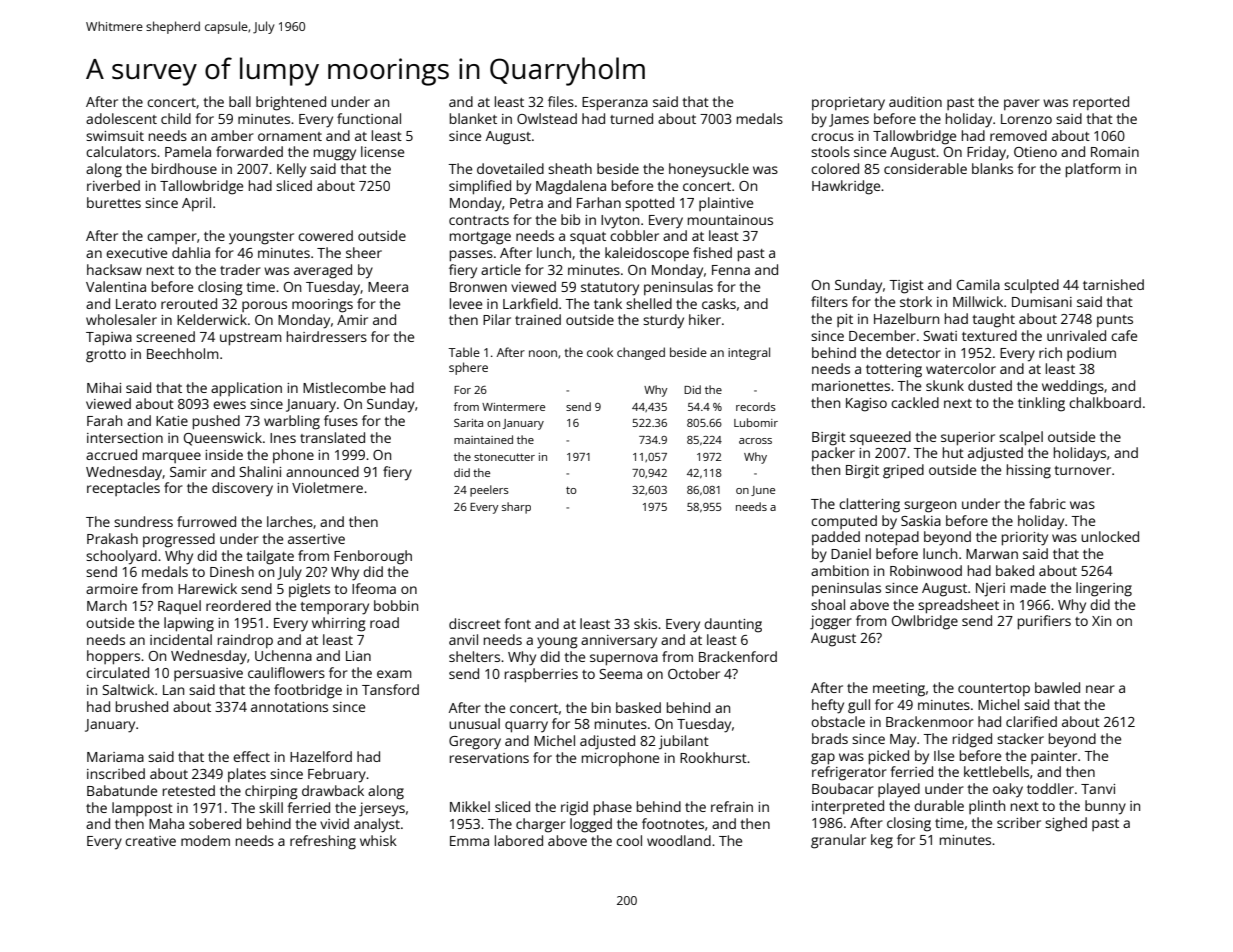 Image resolution: width=1233 pixels, height=952 pixels. What do you see at coordinates (869, 505) in the page?
I see `clattering` at bounding box center [869, 505].
